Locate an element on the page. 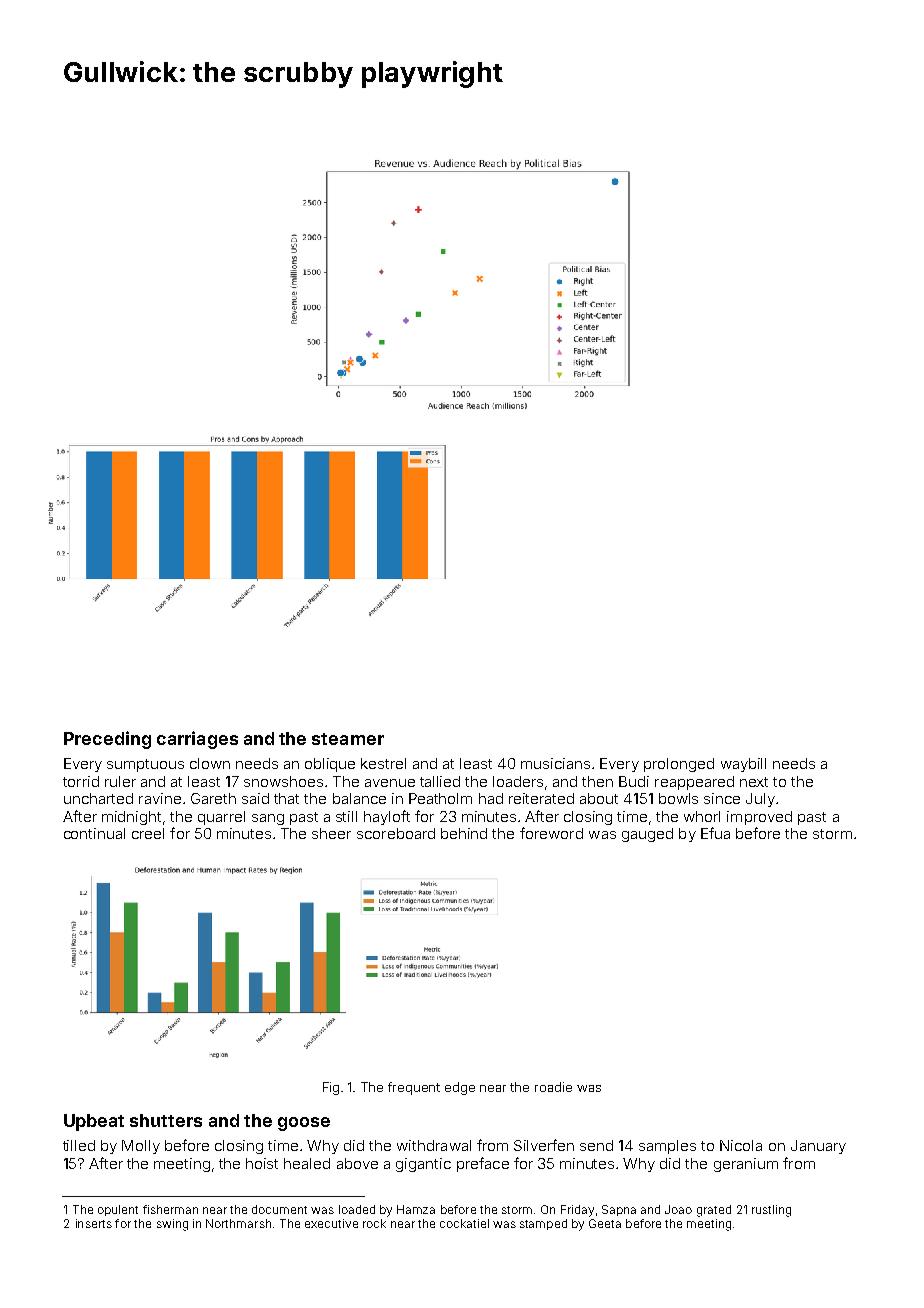  clown is located at coordinates (210, 763).
